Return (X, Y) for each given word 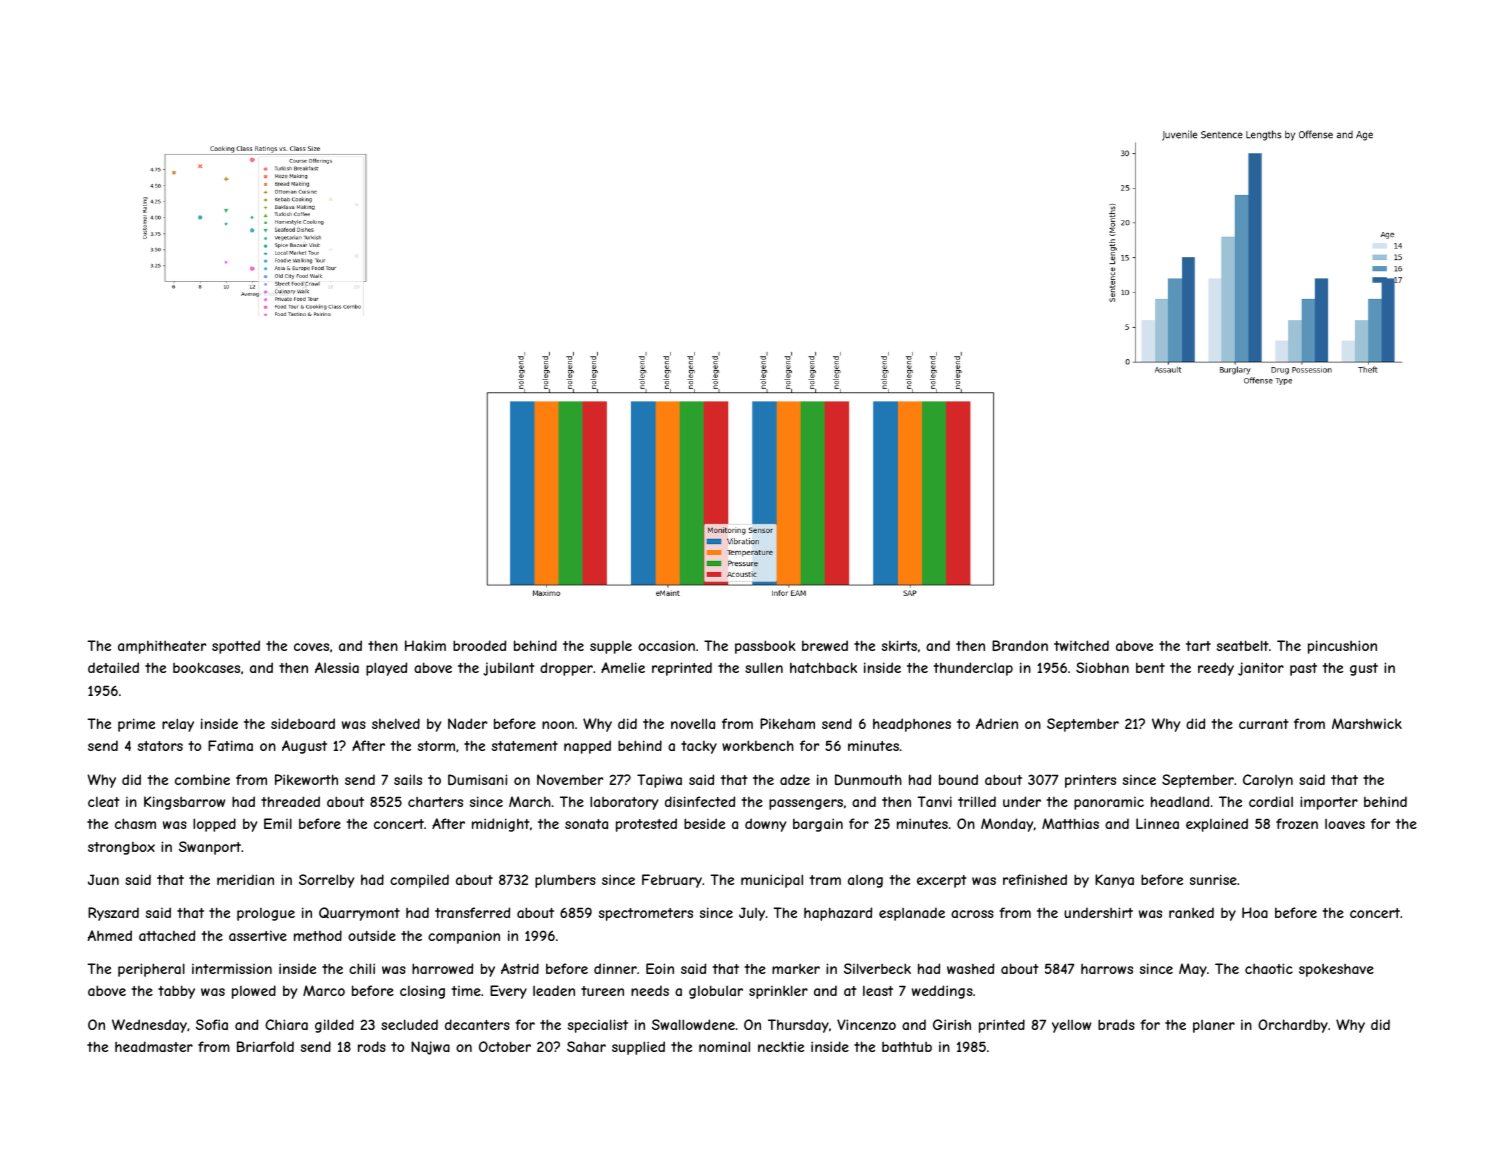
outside (372, 935)
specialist (598, 1026)
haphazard (838, 914)
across (972, 914)
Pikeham (787, 723)
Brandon (1020, 645)
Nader (467, 723)
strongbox (121, 848)
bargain (818, 825)
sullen (764, 667)
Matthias (1070, 823)
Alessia (337, 667)
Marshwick (1367, 723)
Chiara (286, 1024)
